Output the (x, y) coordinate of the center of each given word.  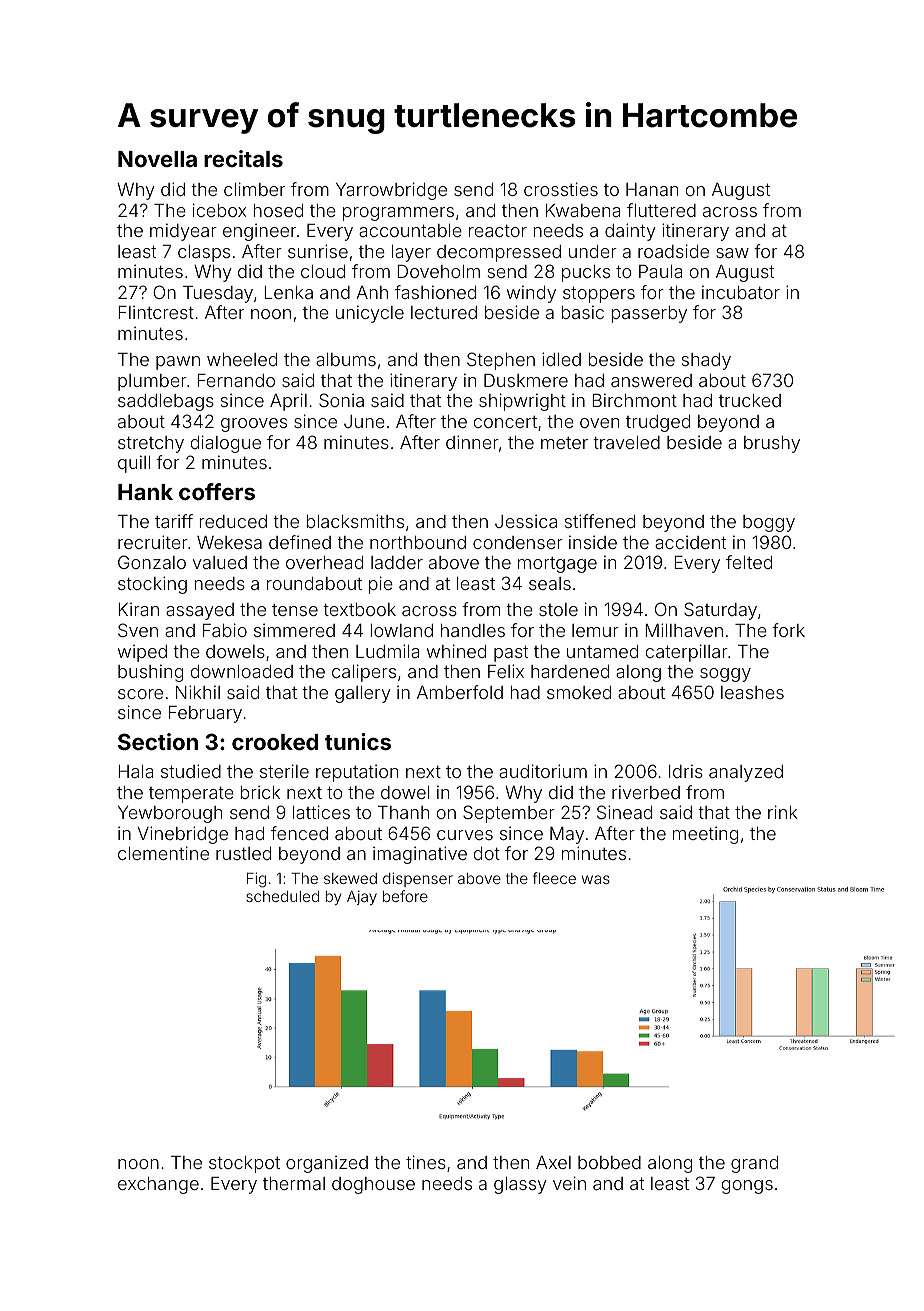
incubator (741, 292)
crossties (561, 189)
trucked (750, 400)
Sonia (341, 400)
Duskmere (526, 380)
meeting (705, 835)
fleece (554, 878)
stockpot (244, 1164)
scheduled (282, 896)
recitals (243, 158)
